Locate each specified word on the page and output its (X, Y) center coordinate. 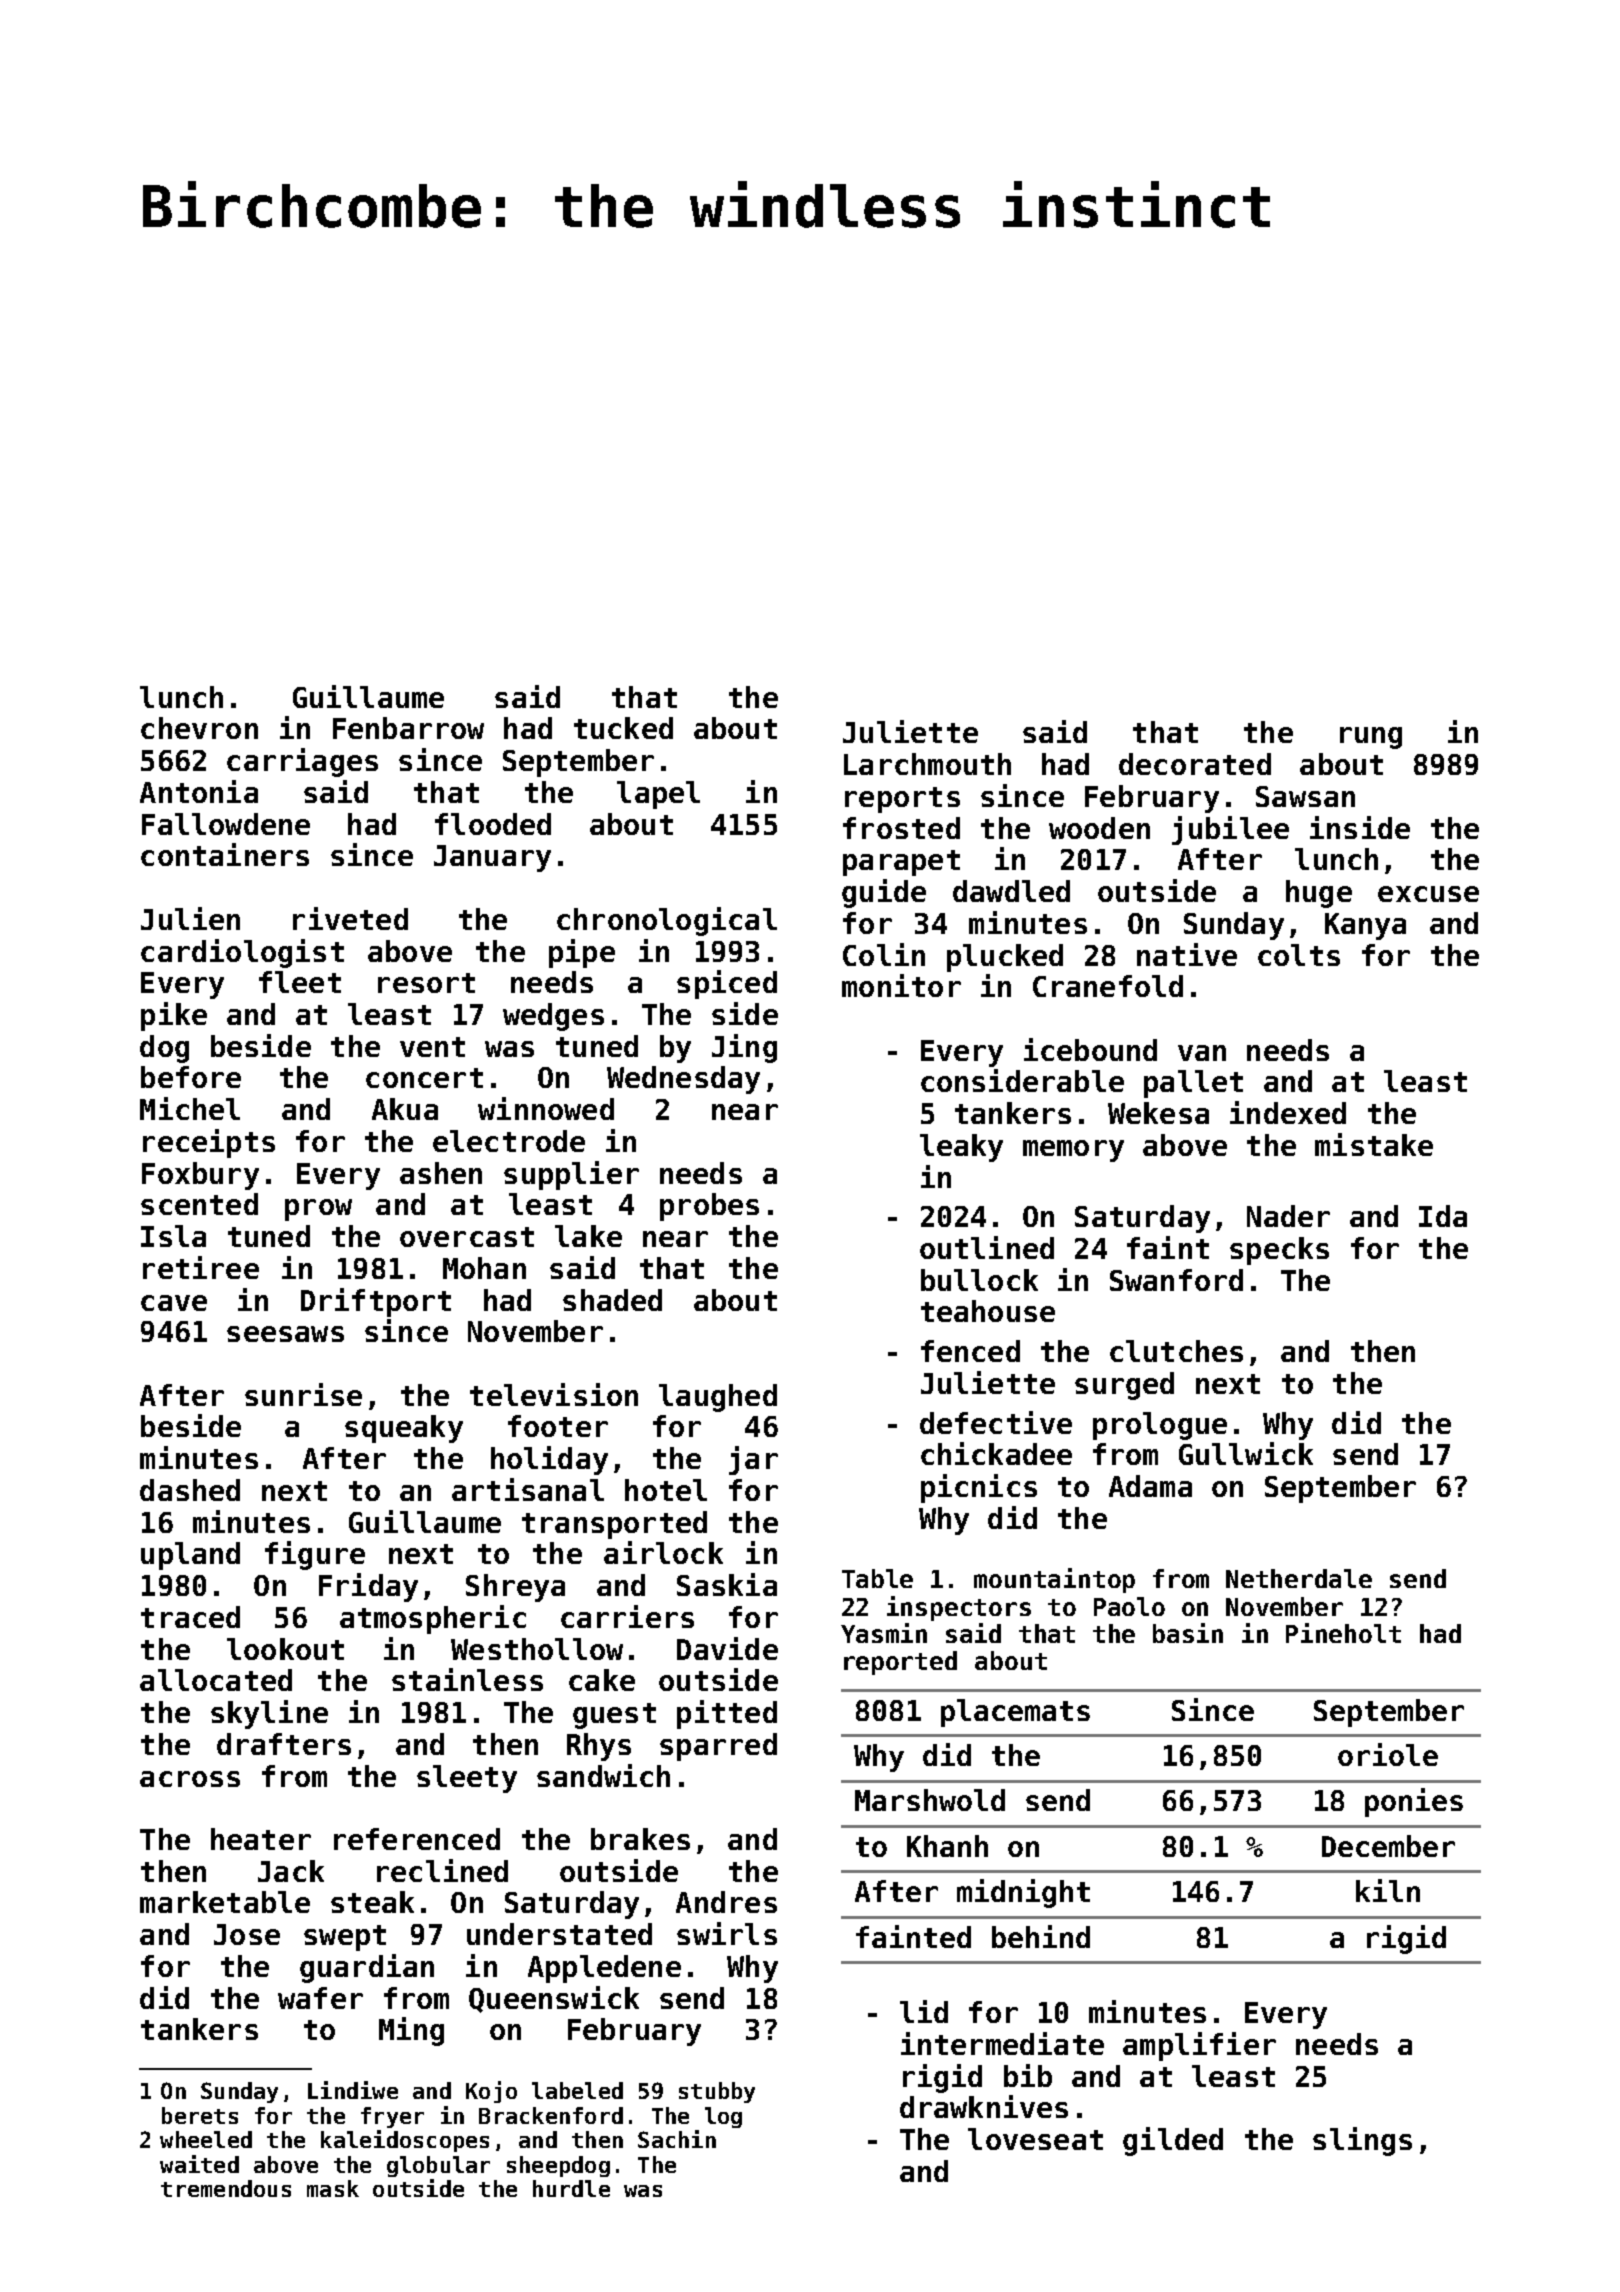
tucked (623, 728)
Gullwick (1246, 1453)
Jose (247, 1934)
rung (1371, 738)
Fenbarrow (408, 728)
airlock (663, 1552)
